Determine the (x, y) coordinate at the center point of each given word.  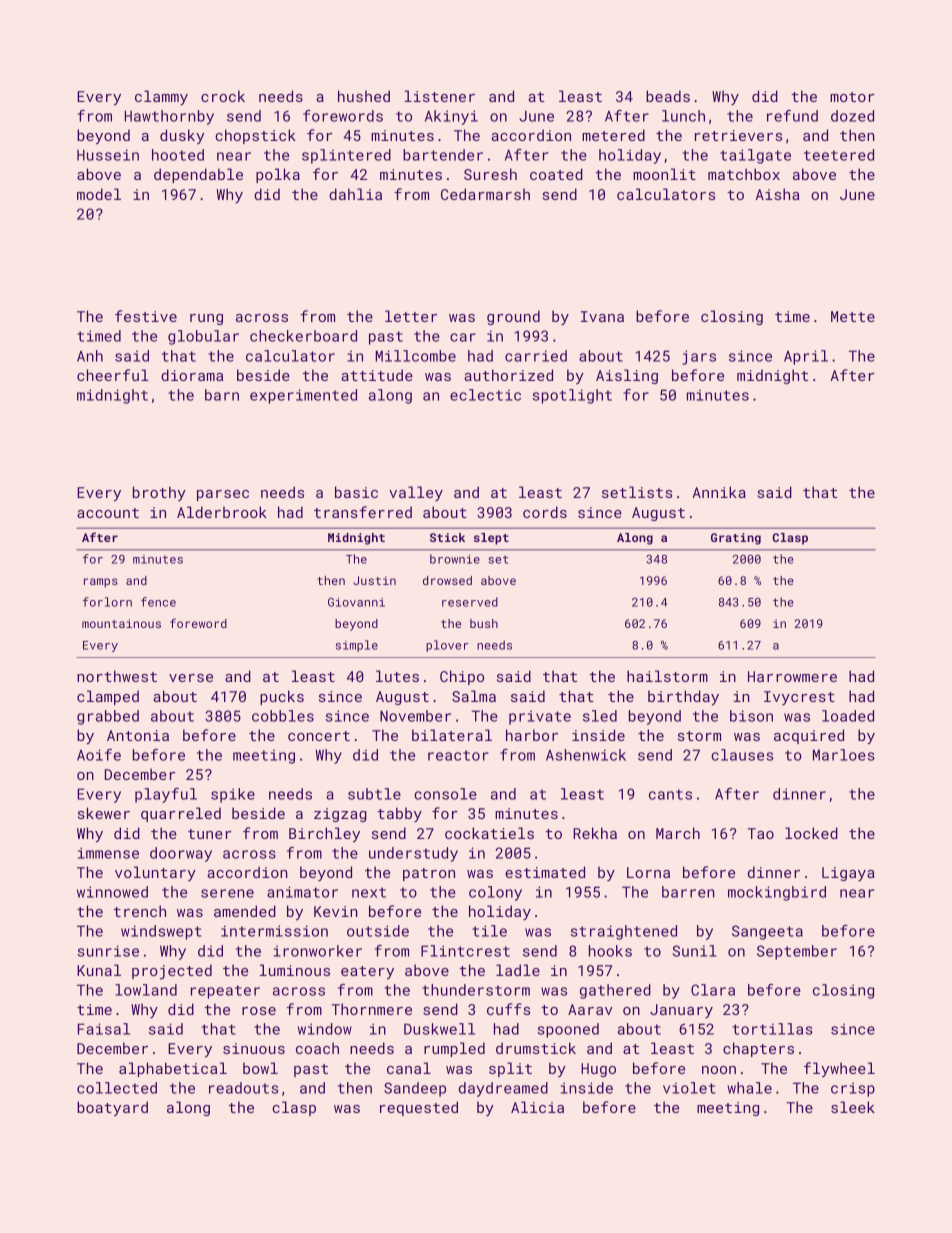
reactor (458, 755)
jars (699, 357)
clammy (161, 97)
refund (792, 116)
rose (259, 1011)
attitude (377, 375)
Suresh (490, 174)
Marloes (844, 755)
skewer (104, 813)
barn (222, 395)
